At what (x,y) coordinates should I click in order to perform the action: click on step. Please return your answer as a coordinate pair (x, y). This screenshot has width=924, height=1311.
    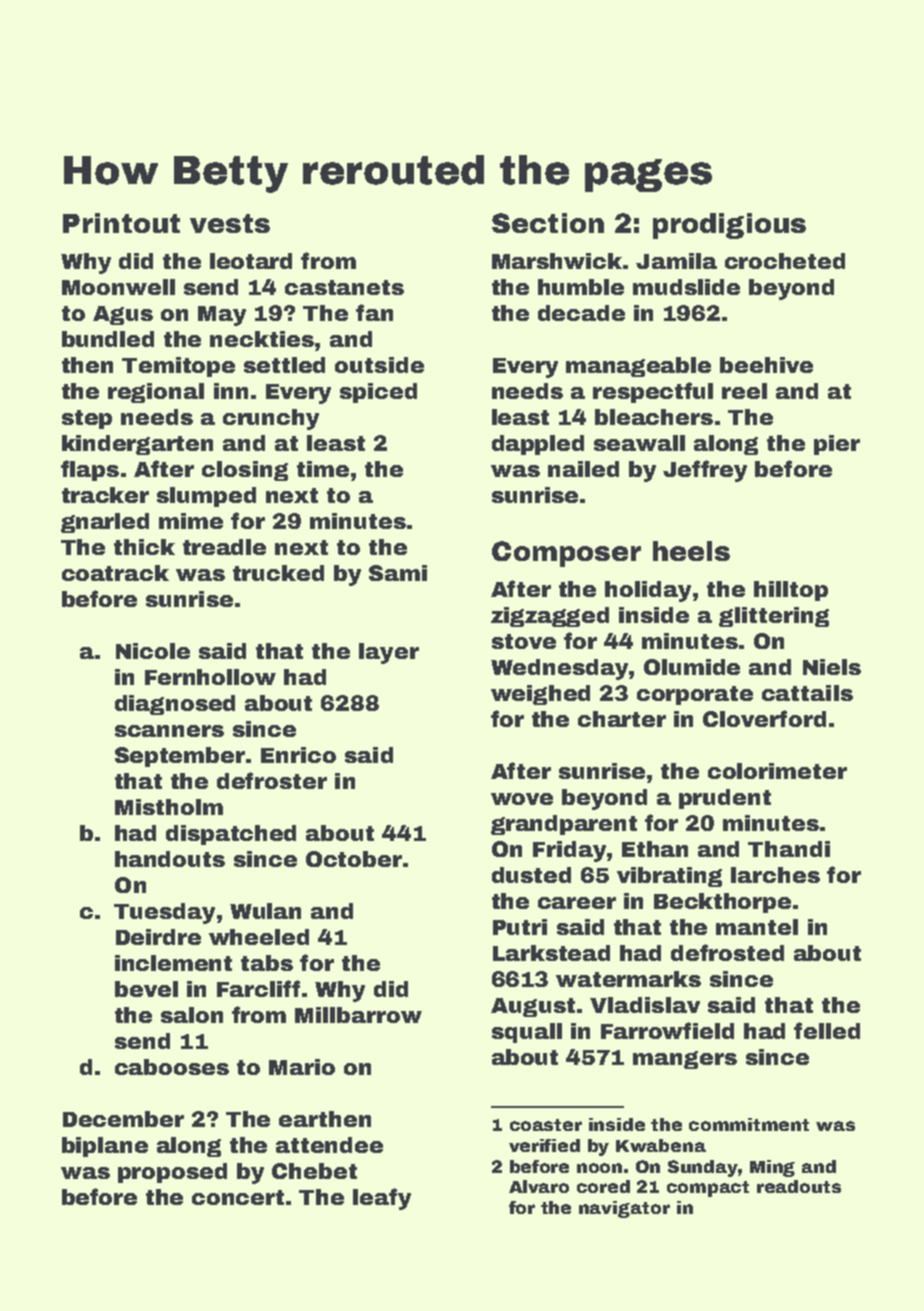
    Looking at the image, I should click on (87, 419).
